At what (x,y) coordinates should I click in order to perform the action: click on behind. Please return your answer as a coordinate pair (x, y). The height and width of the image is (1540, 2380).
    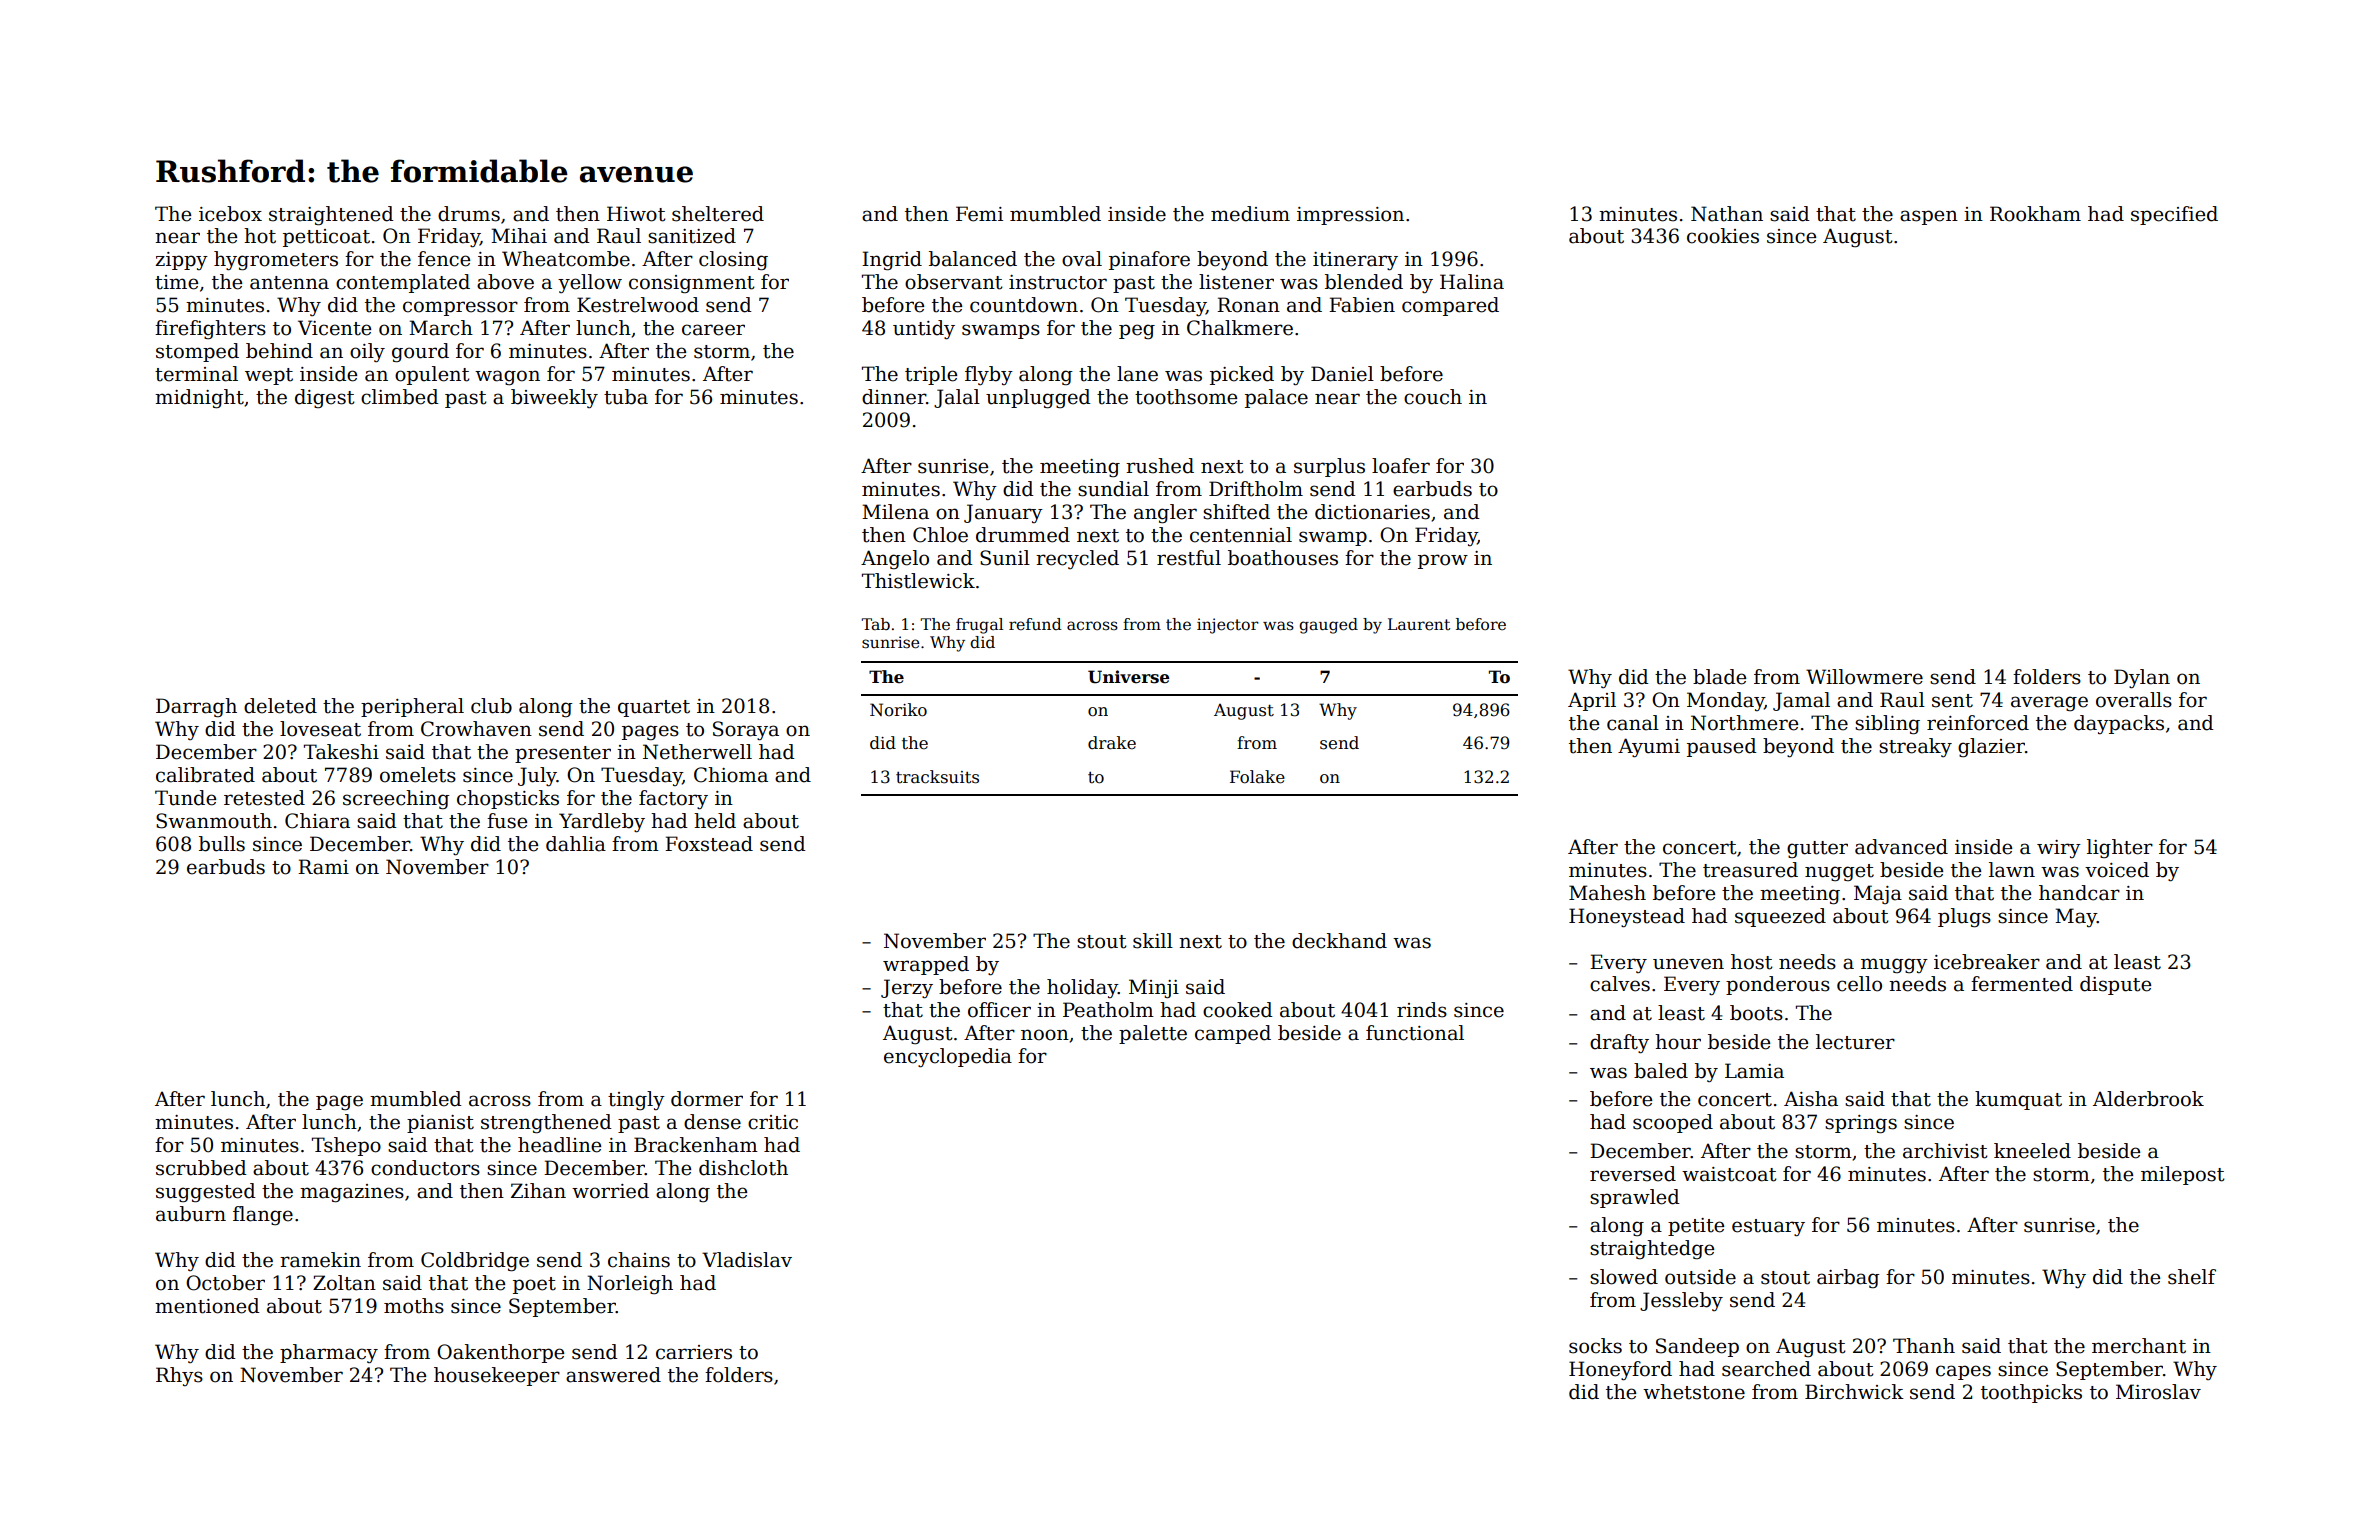
    Looking at the image, I should click on (279, 351).
